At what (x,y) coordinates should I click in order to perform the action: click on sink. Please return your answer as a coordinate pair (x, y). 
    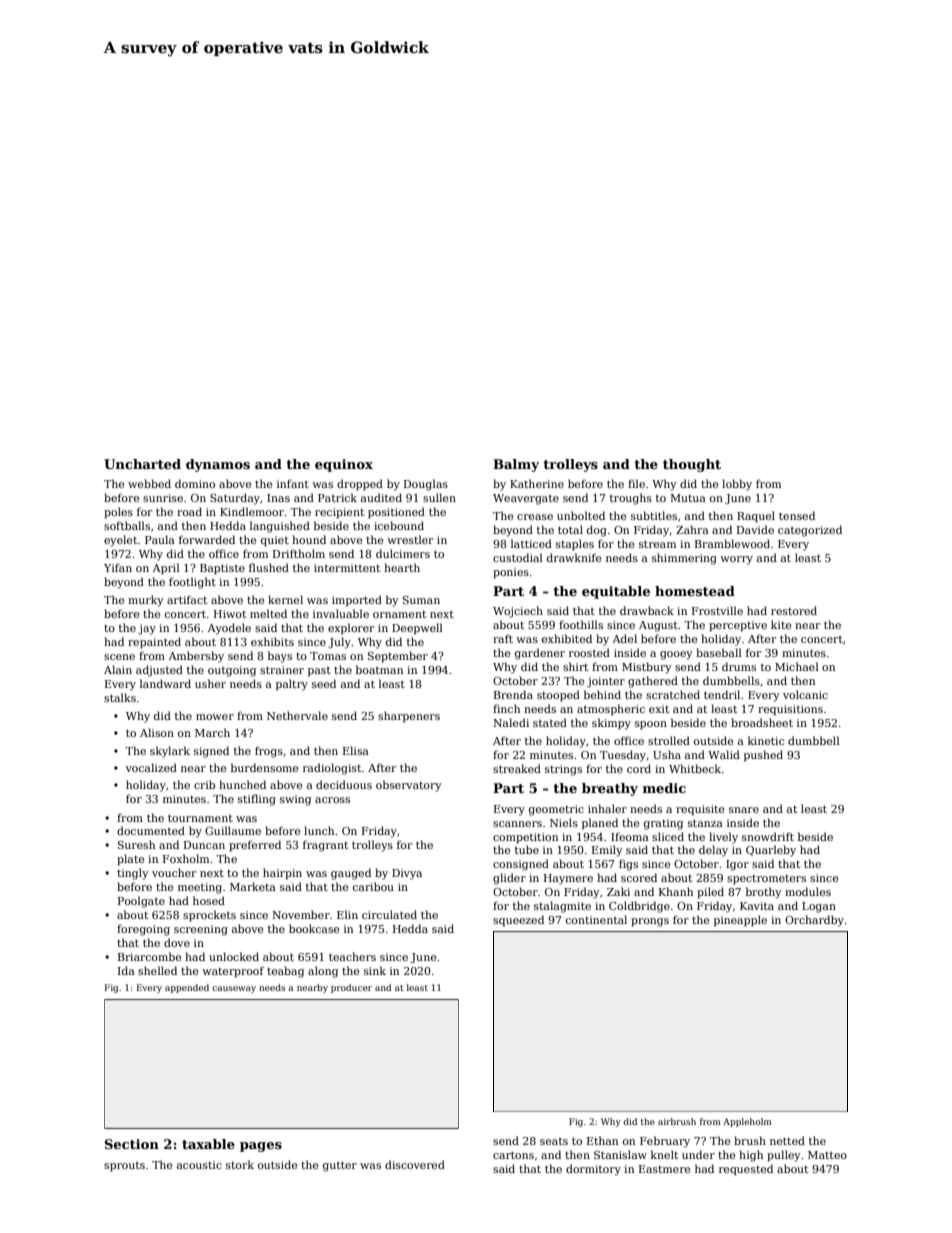
    Looking at the image, I should click on (375, 970).
